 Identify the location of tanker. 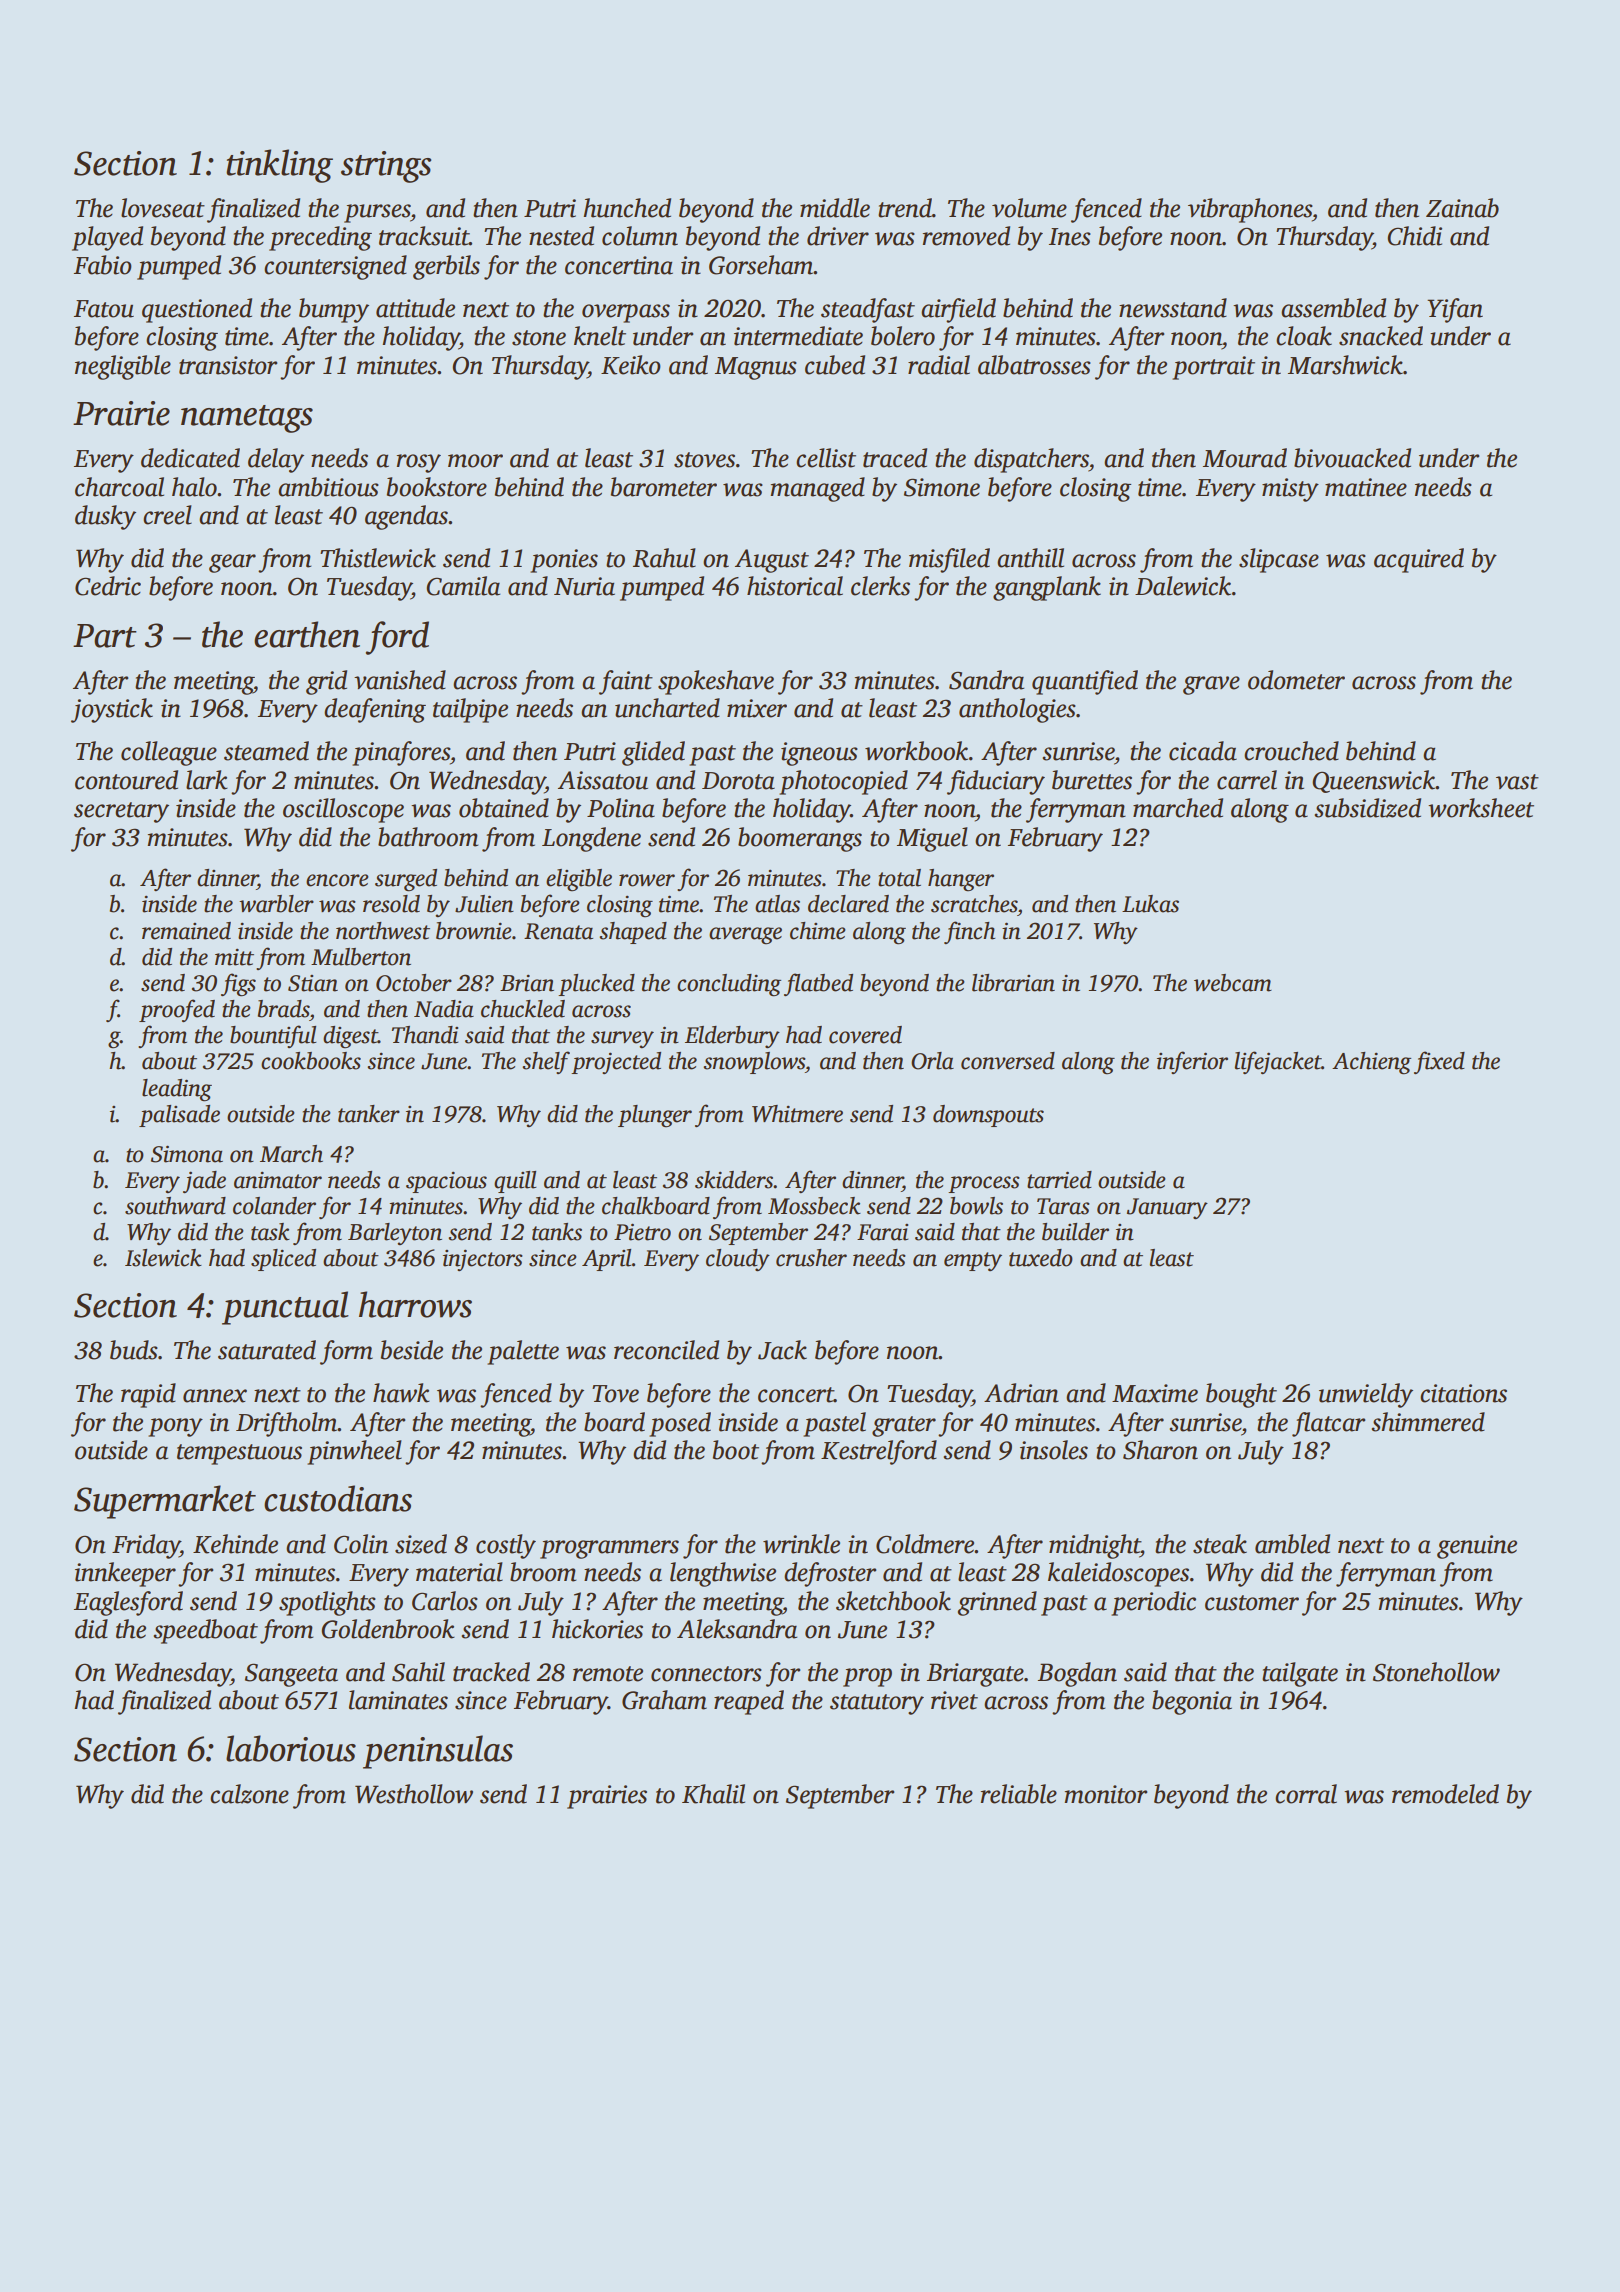
(369, 1114).
